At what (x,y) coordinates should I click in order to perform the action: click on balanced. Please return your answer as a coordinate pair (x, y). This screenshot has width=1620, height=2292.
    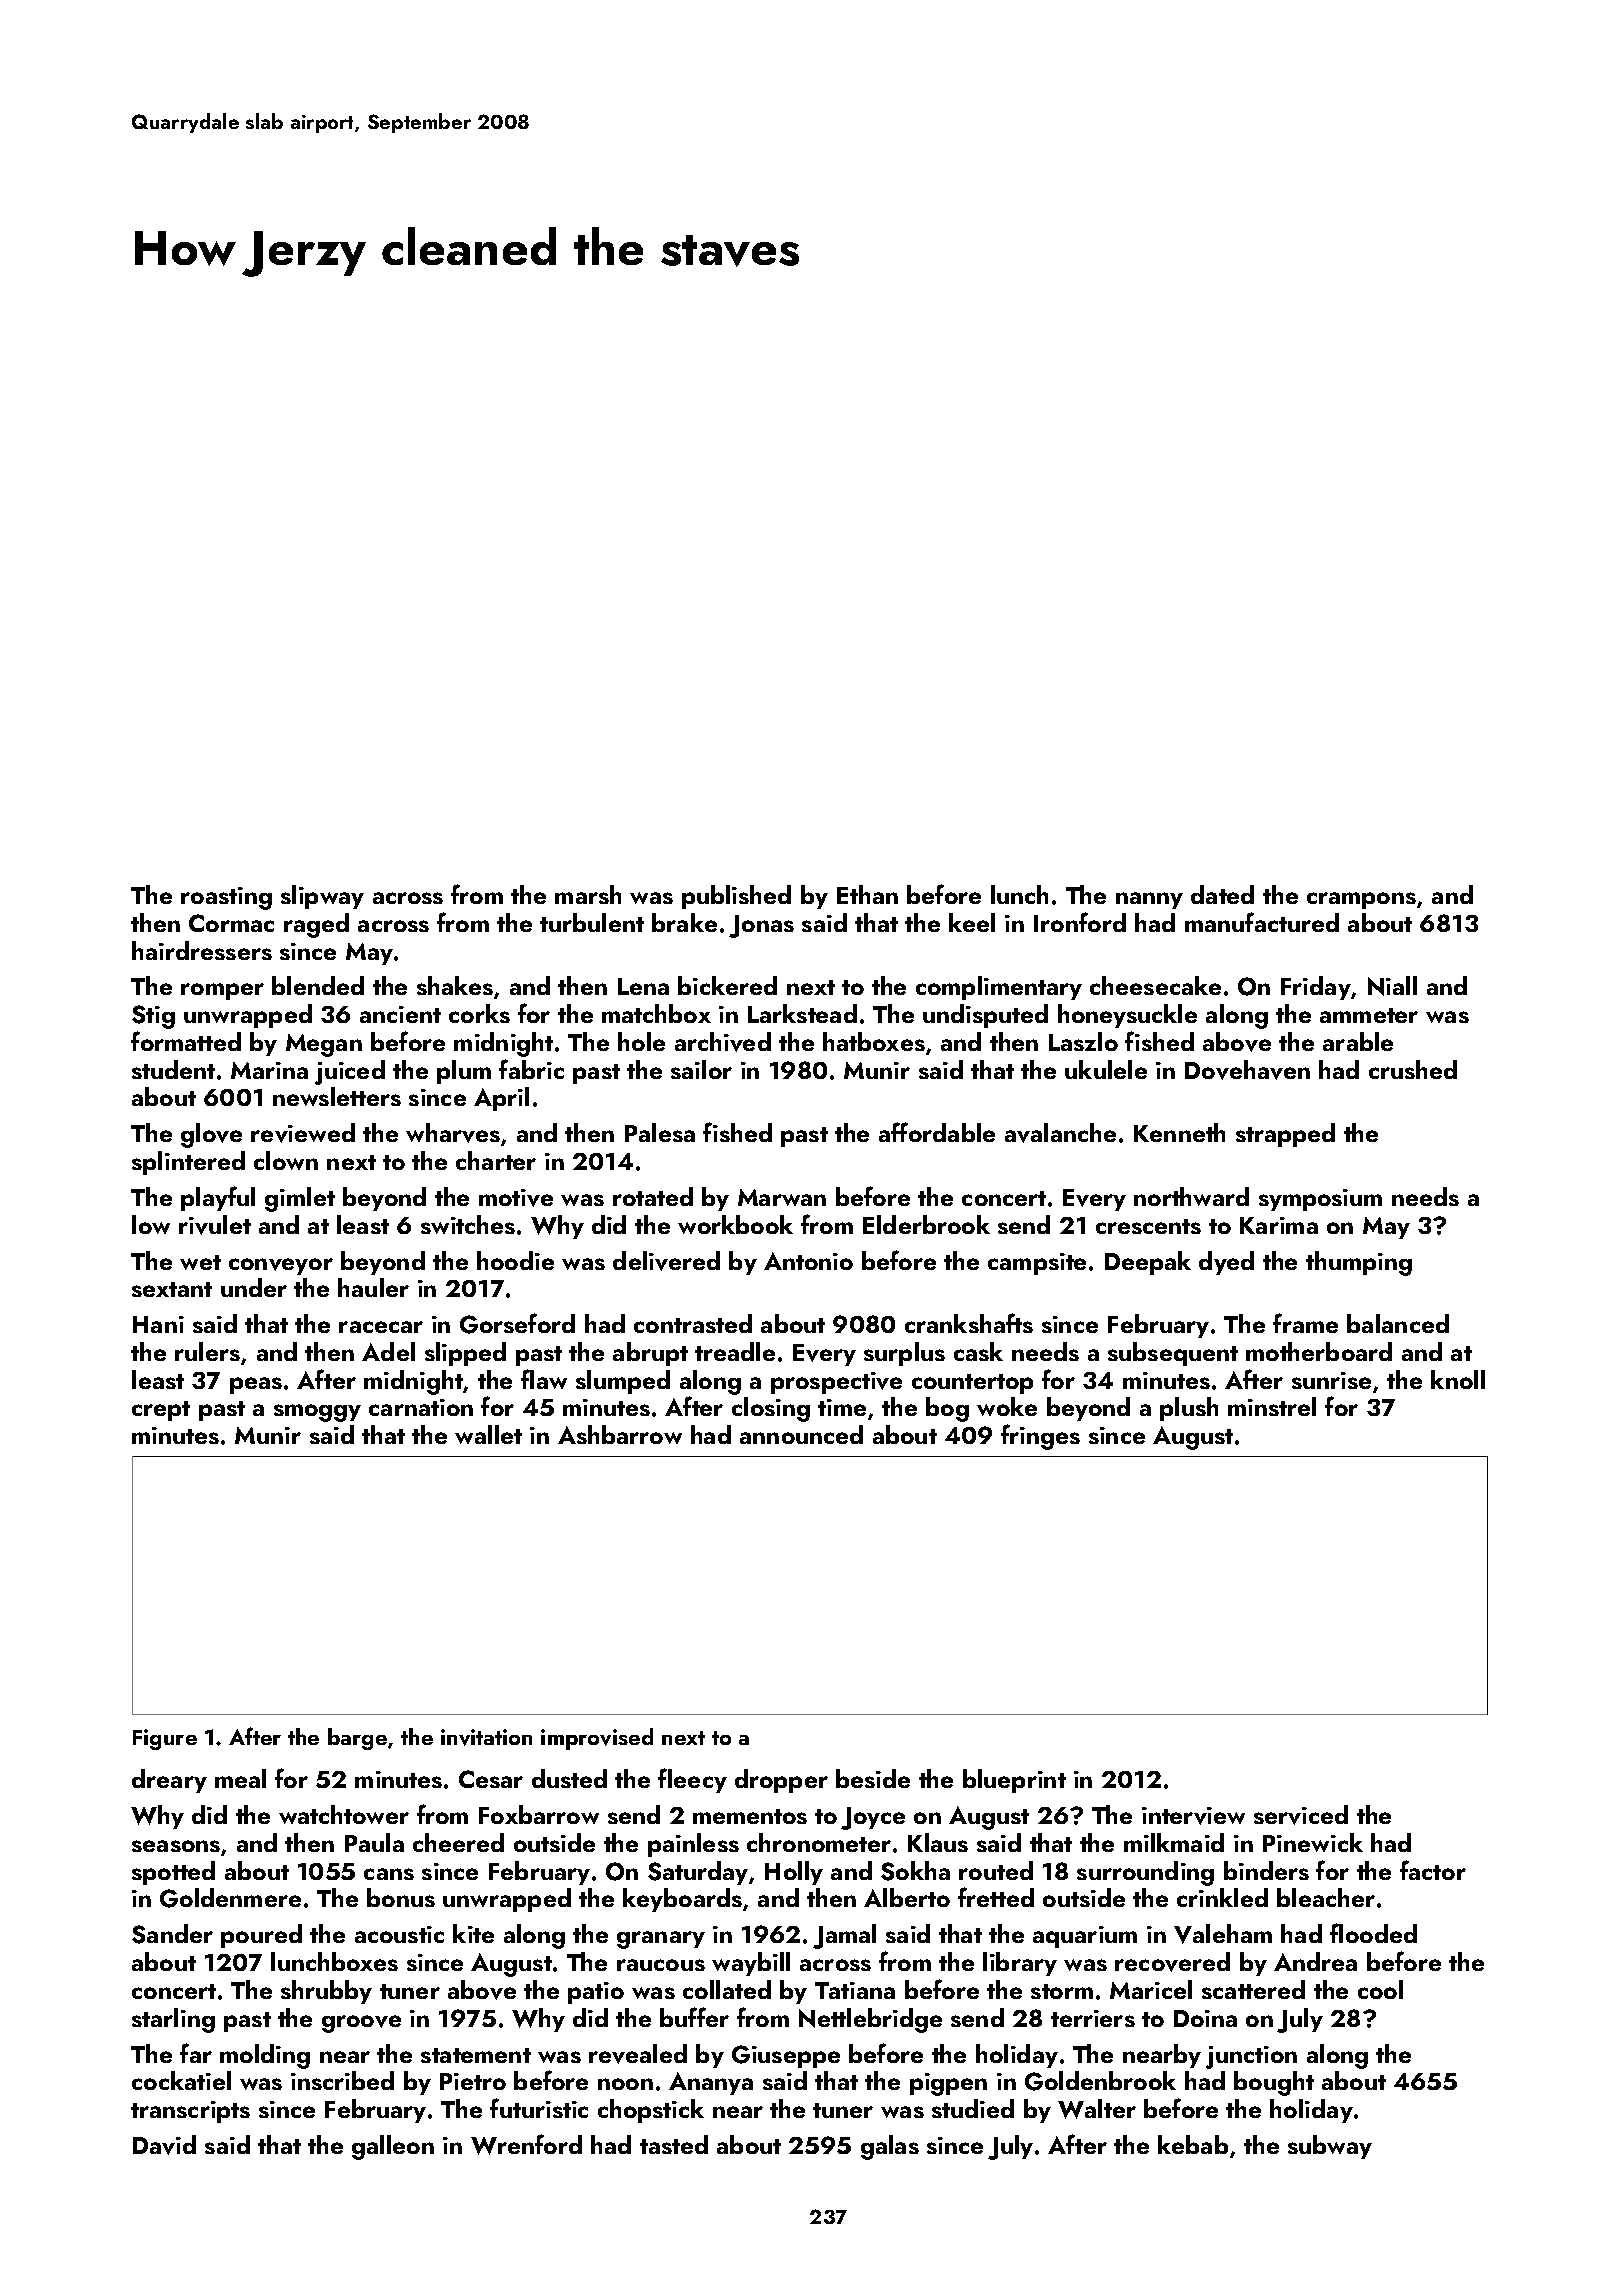
    Looking at the image, I should click on (1398, 1323).
